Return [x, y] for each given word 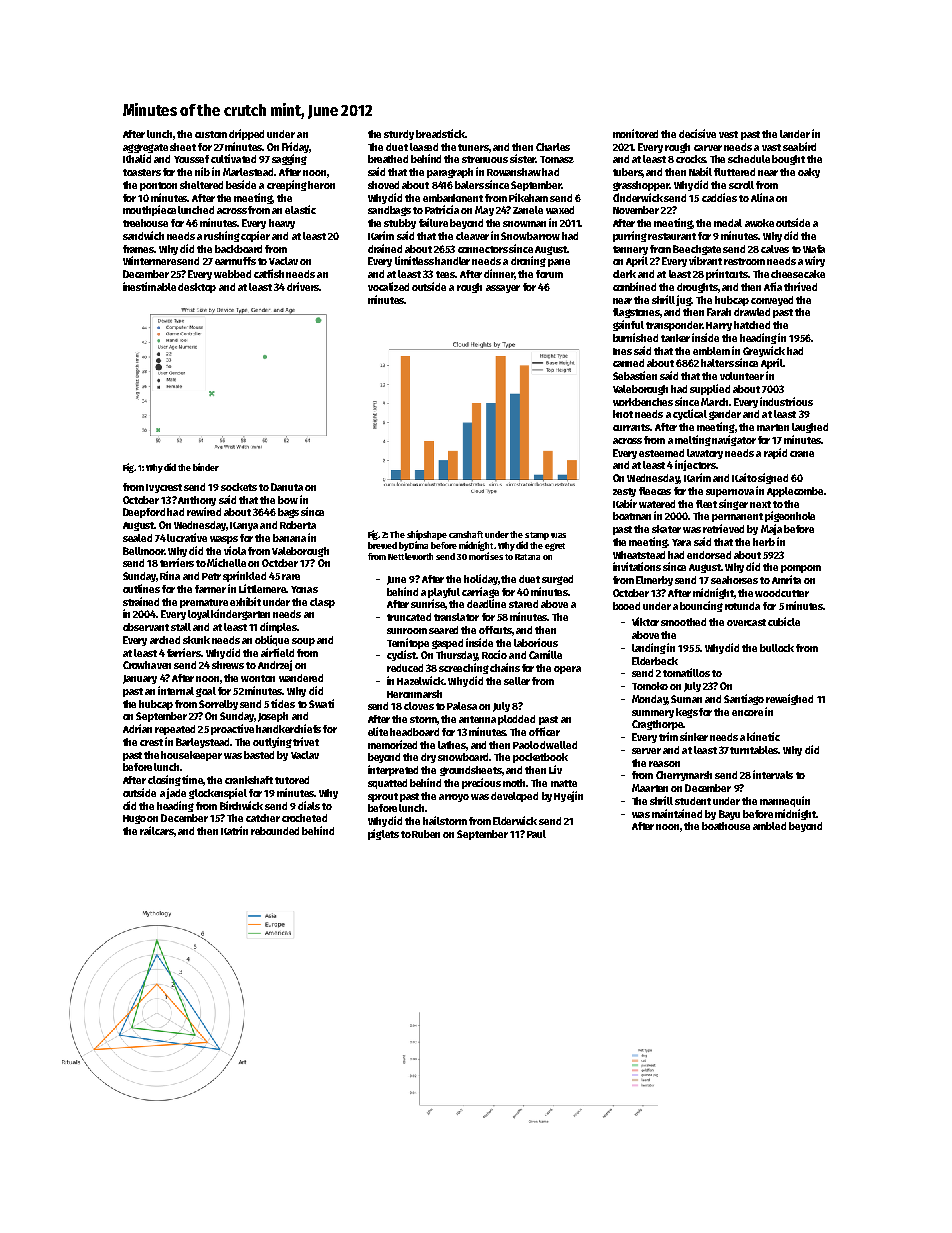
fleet [706, 504]
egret [555, 547]
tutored [292, 780]
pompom [801, 569]
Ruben [426, 834]
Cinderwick [638, 197]
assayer [503, 289]
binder [206, 467]
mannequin [785, 801]
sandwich [143, 235]
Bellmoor [143, 551]
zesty [624, 492]
